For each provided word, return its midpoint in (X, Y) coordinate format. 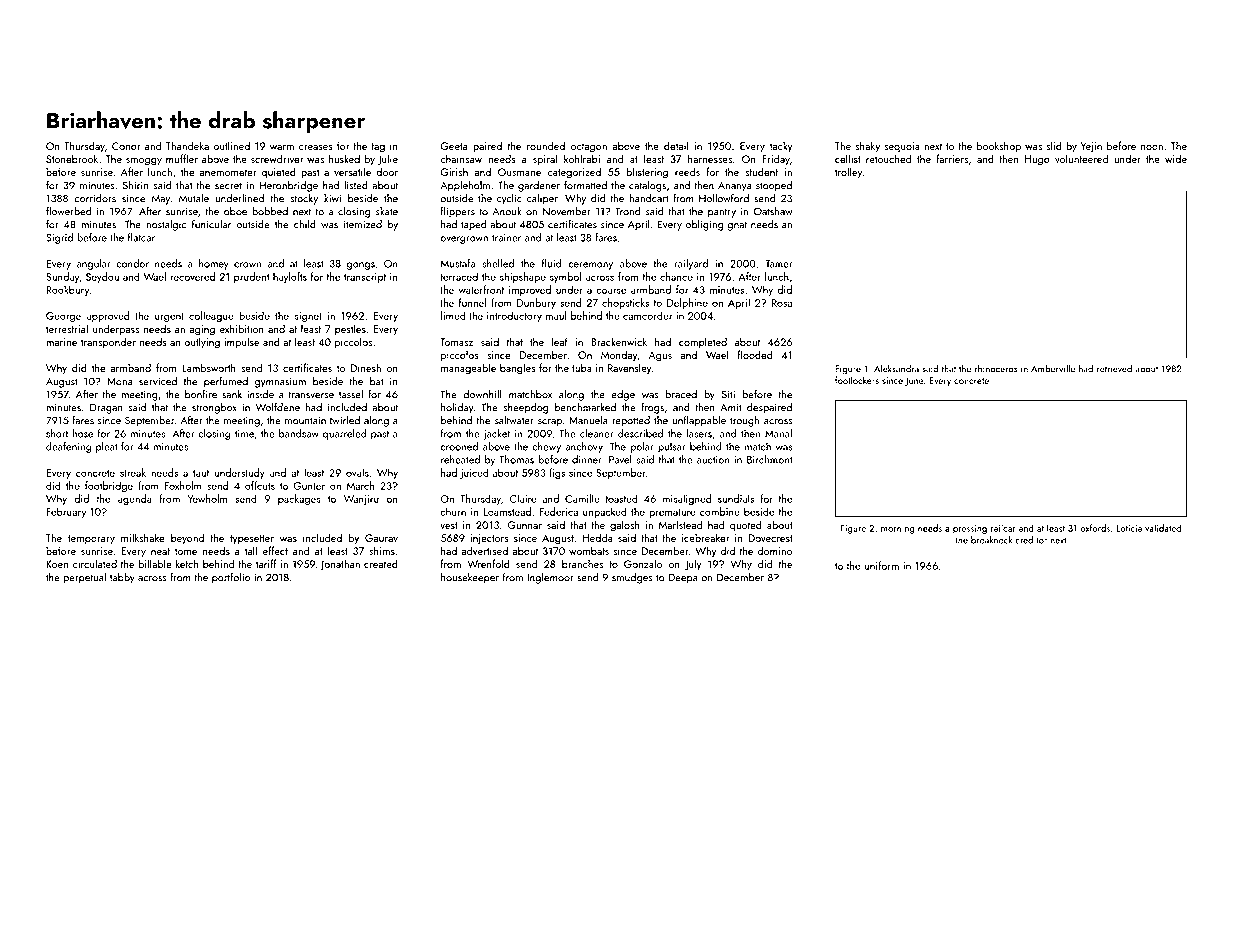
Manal (778, 433)
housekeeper (470, 578)
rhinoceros (996, 369)
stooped (774, 186)
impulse (241, 342)
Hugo (1037, 160)
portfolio (231, 578)
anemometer (228, 172)
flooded (755, 354)
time (244, 434)
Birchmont (770, 459)
